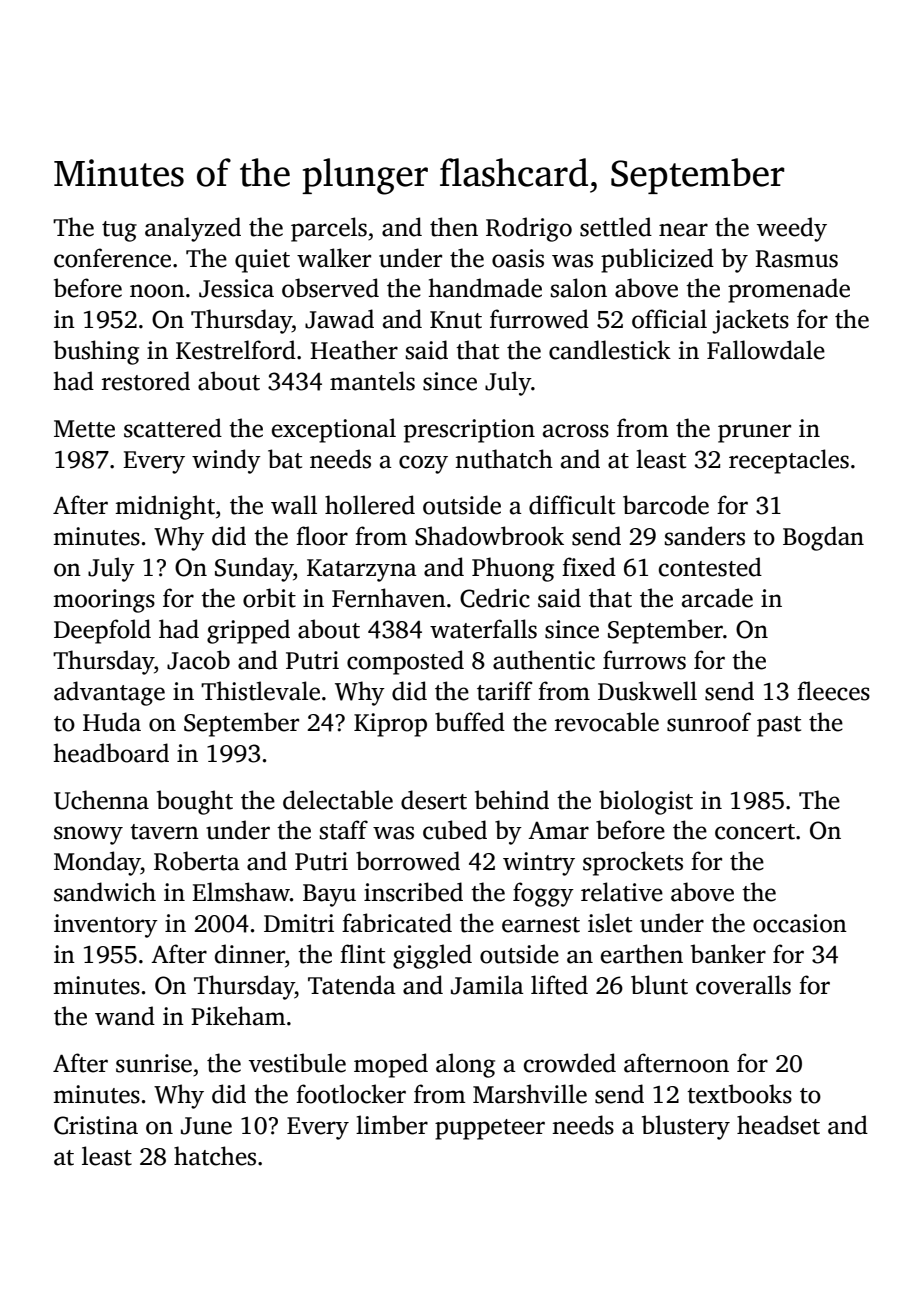 Image resolution: width=924 pixels, height=1311 pixels. I want to click on scattered, so click(173, 428).
